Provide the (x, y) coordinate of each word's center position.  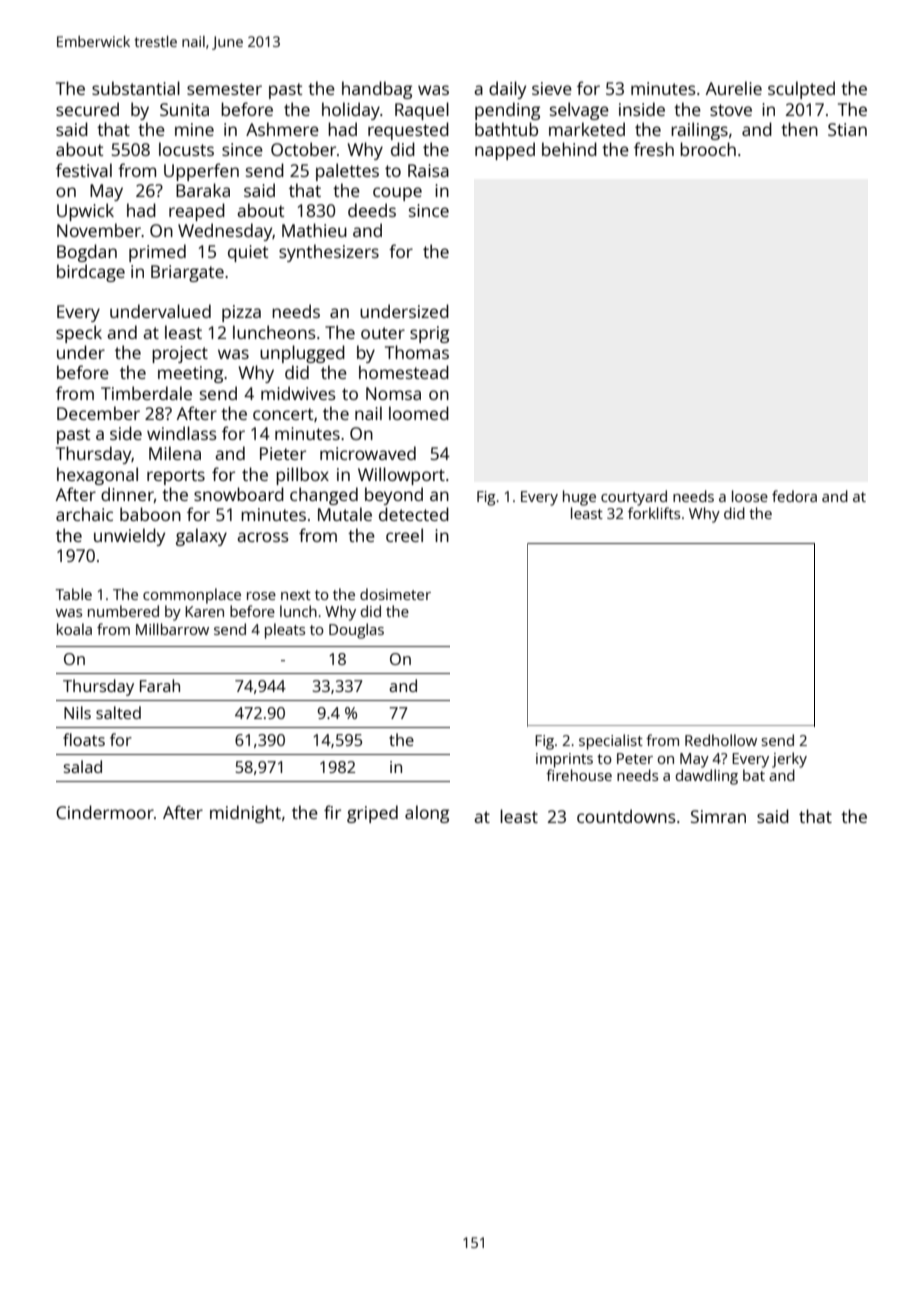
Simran (718, 816)
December (98, 413)
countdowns (626, 816)
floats (84, 739)
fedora (794, 496)
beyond (394, 496)
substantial (136, 88)
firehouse (579, 775)
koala (74, 629)
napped (505, 151)
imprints (564, 760)
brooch (708, 149)
